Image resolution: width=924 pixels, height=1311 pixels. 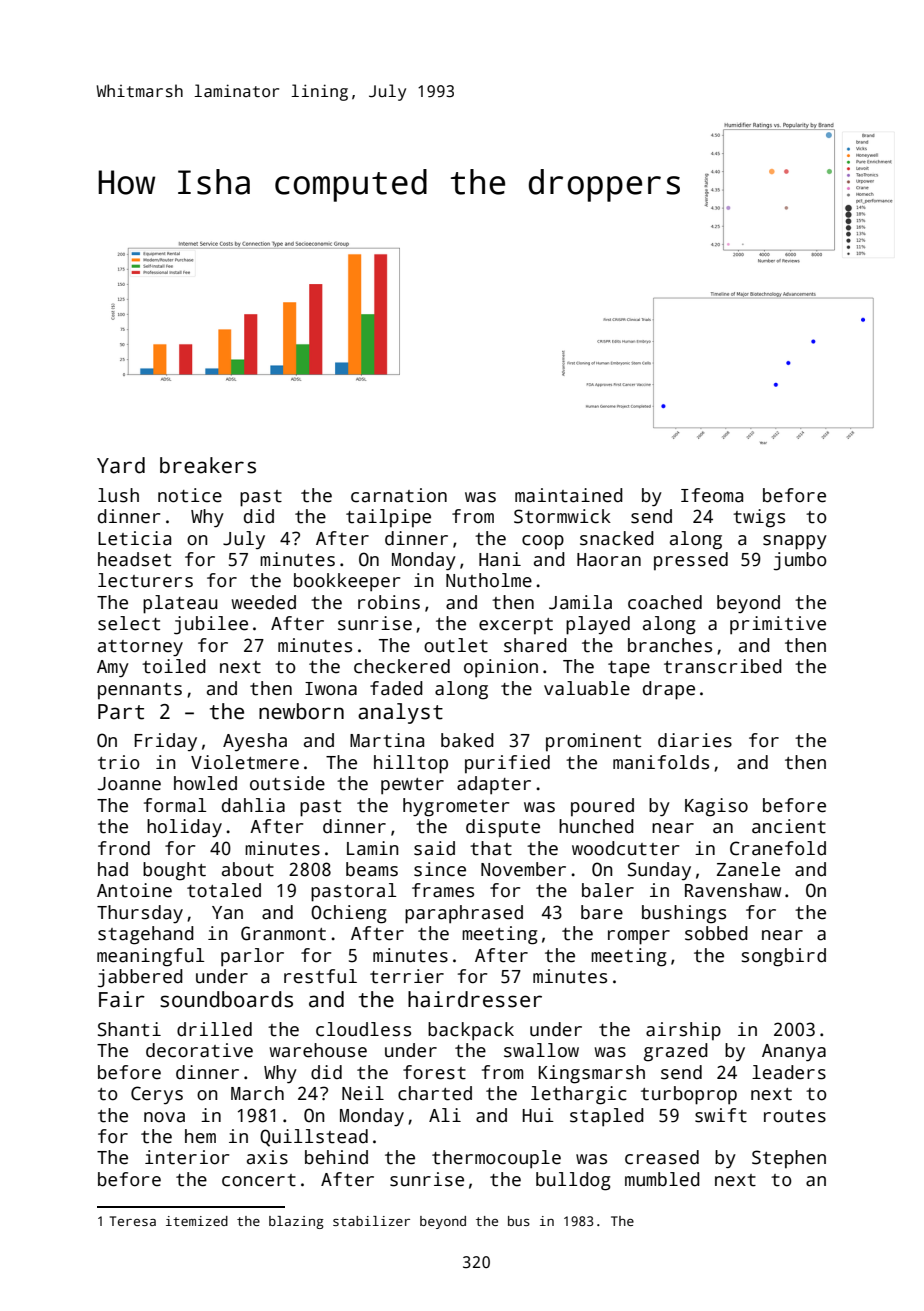 What do you see at coordinates (723, 666) in the page?
I see `transcribed` at bounding box center [723, 666].
